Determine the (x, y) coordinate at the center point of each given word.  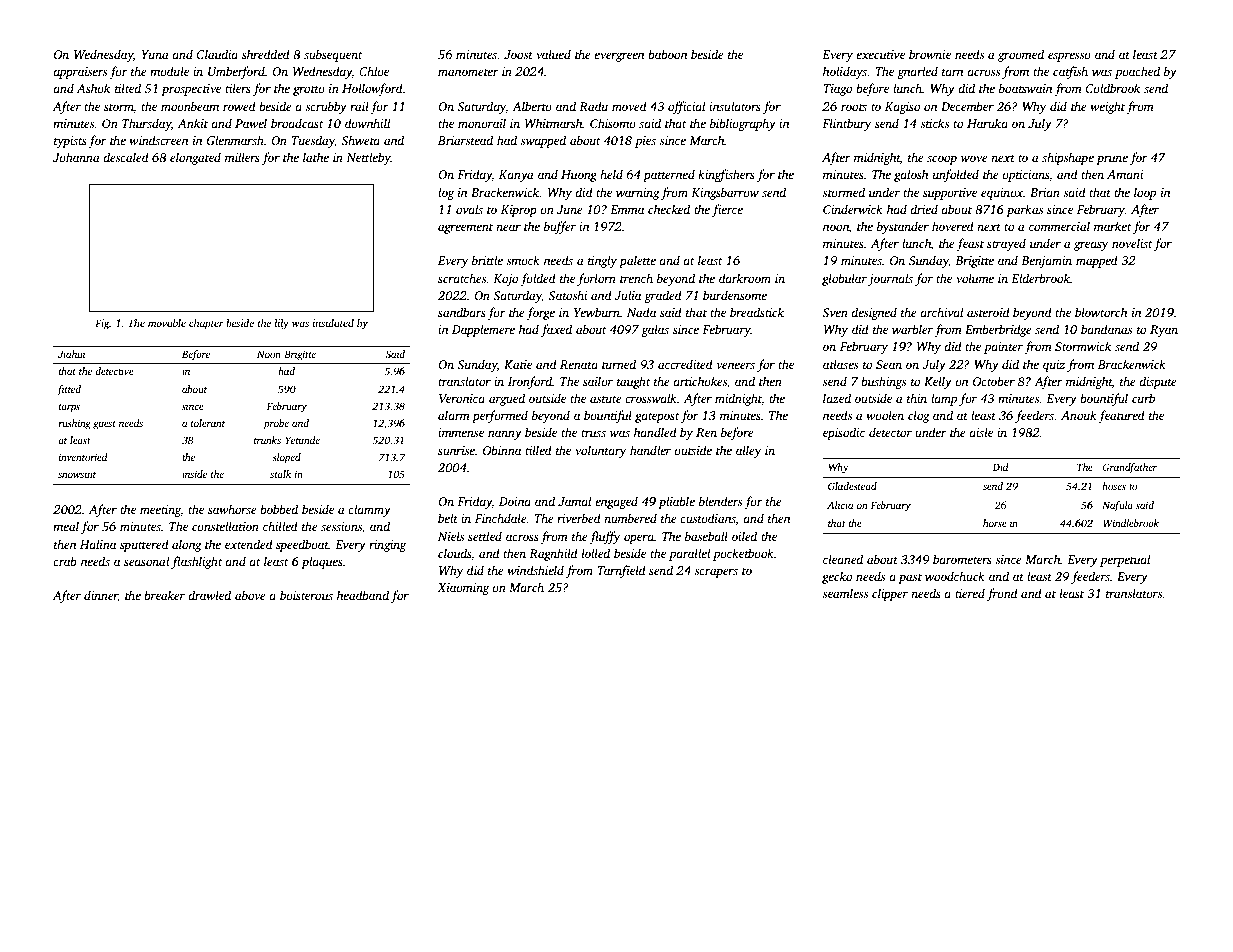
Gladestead (852, 486)
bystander (903, 227)
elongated (195, 158)
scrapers (716, 573)
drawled (209, 595)
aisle (981, 432)
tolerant (208, 423)
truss (593, 433)
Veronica (462, 398)
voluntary (600, 451)
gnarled (917, 72)
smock (523, 260)
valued (553, 54)
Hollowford (372, 89)
